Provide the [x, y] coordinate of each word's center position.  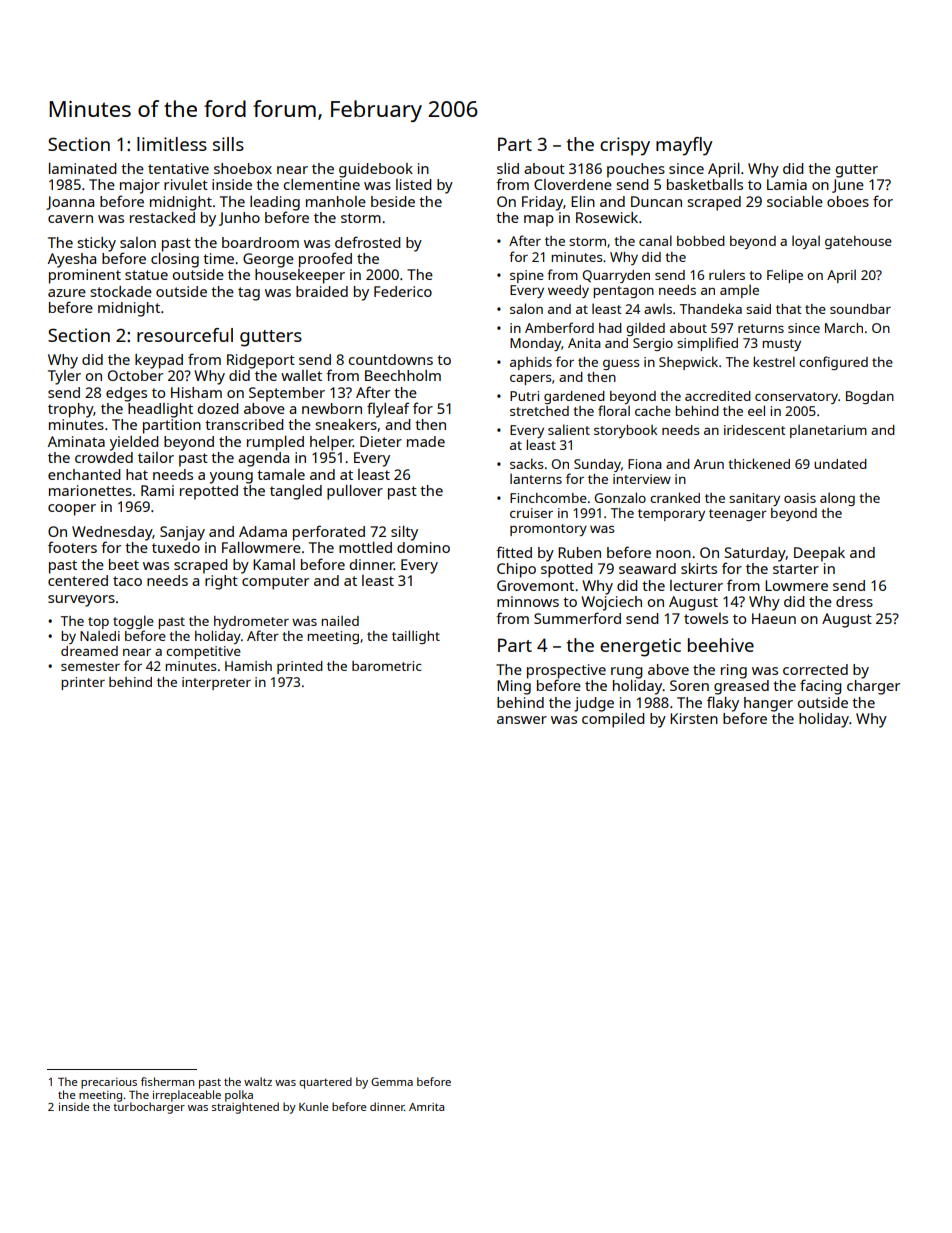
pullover [355, 492]
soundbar [860, 309]
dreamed [89, 651]
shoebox [243, 168]
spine [527, 276]
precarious [109, 1083]
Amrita [426, 1107]
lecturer [696, 585]
